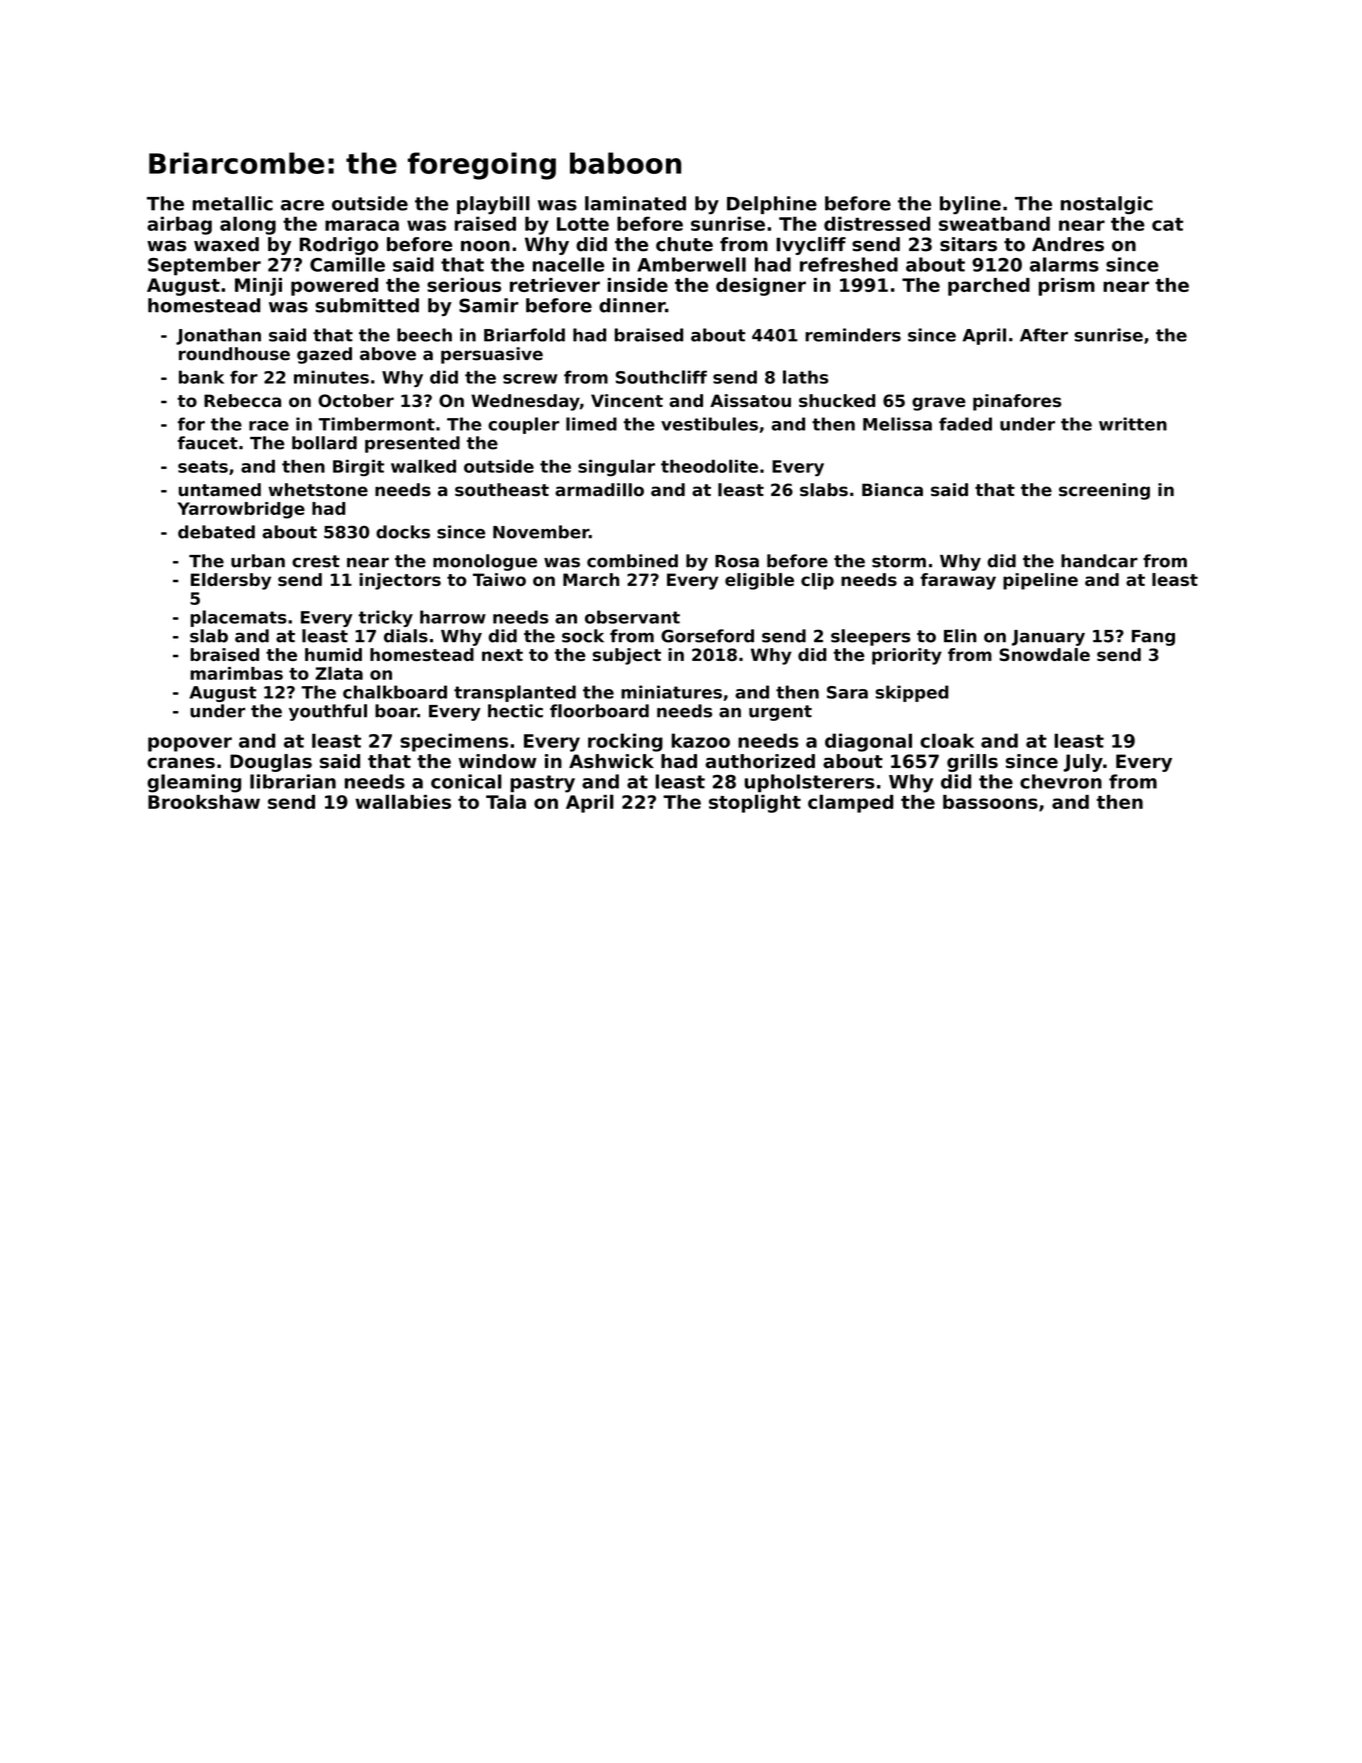 The height and width of the screenshot is (1763, 1362). Describe the element at coordinates (466, 781) in the screenshot. I see `conical` at that location.
